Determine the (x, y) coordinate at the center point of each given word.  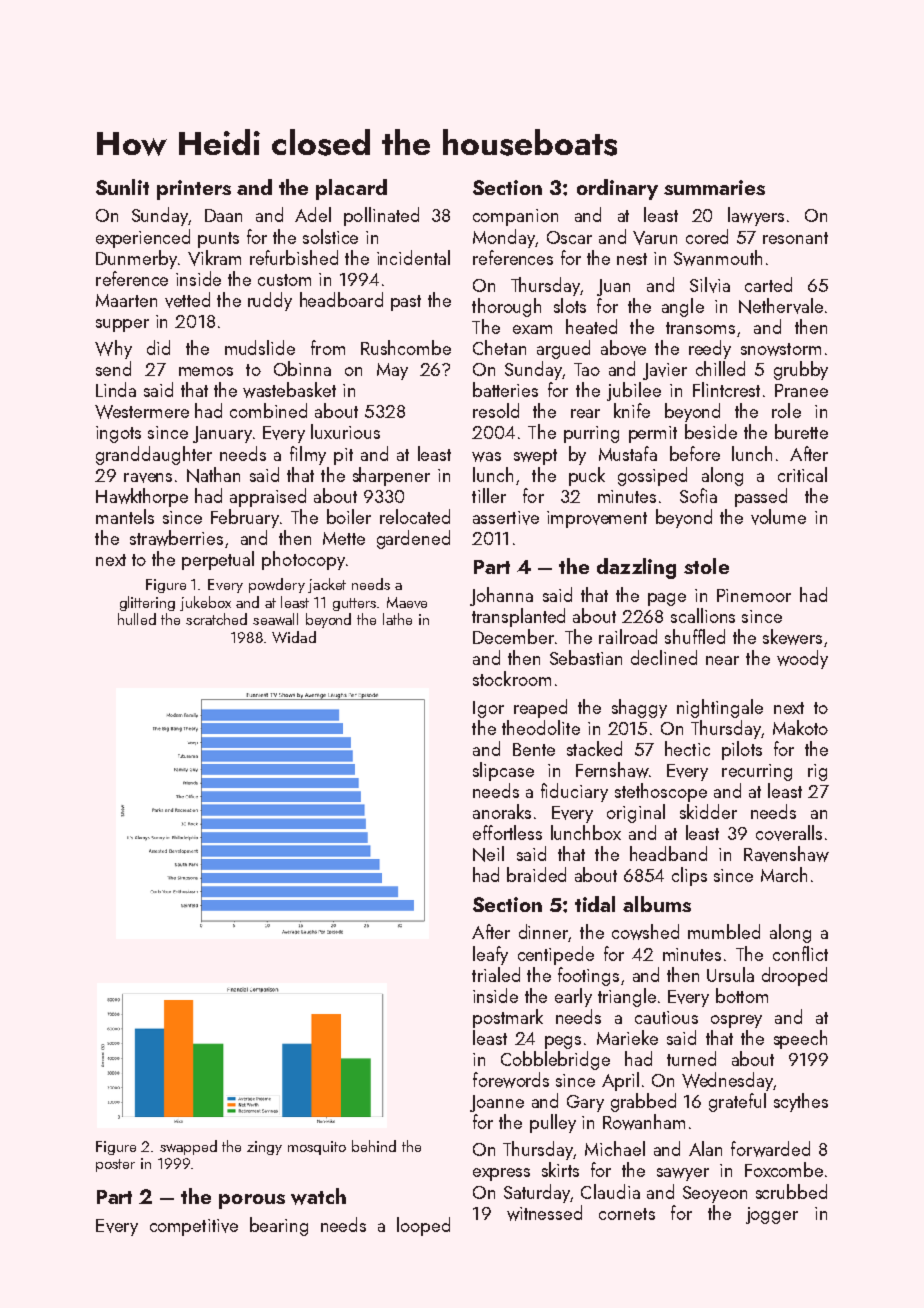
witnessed (544, 1213)
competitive (194, 1227)
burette (801, 431)
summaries (714, 187)
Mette (344, 538)
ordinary (617, 189)
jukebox (205, 603)
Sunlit (122, 187)
